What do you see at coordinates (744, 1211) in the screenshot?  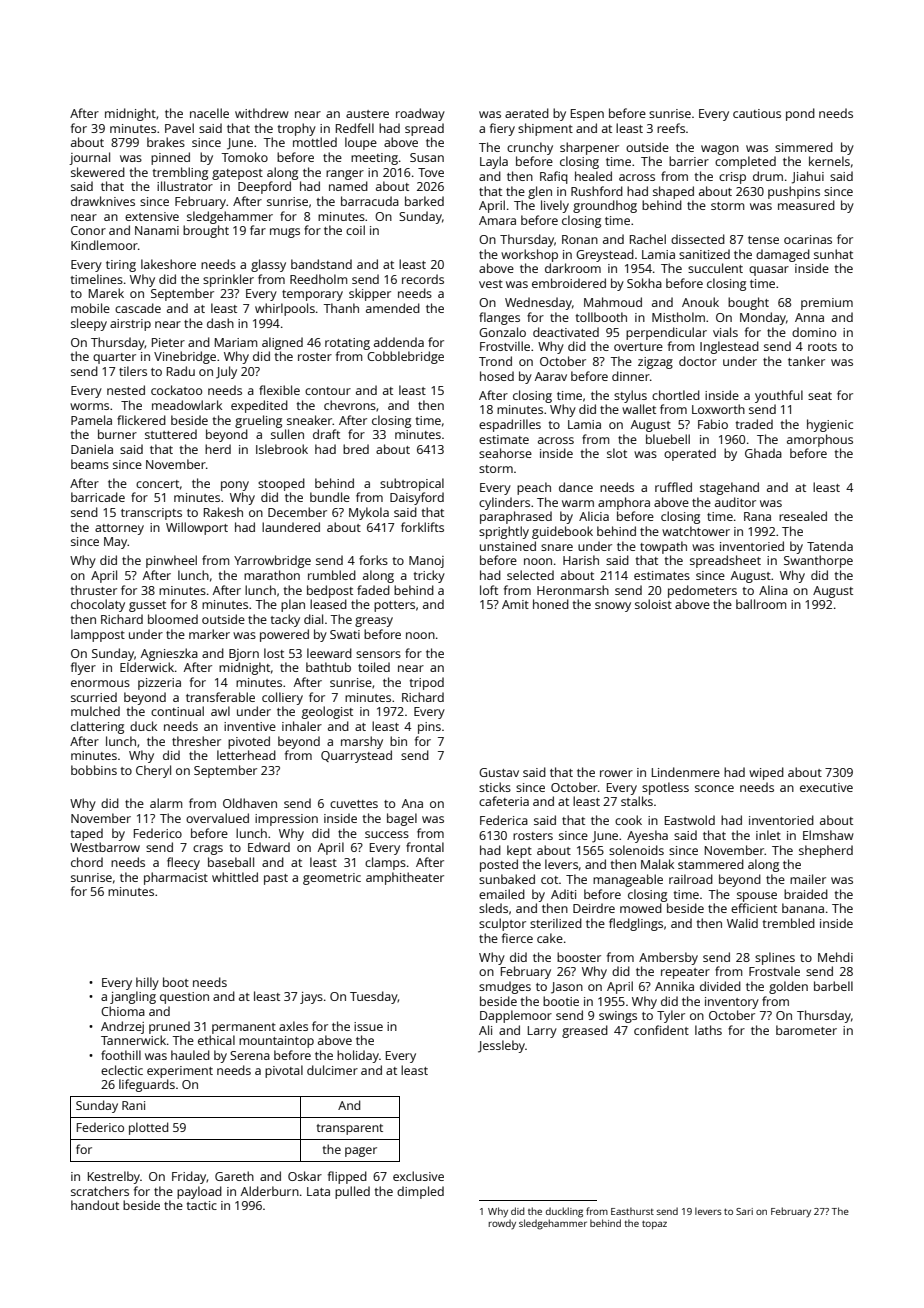 I see `Sari` at bounding box center [744, 1211].
